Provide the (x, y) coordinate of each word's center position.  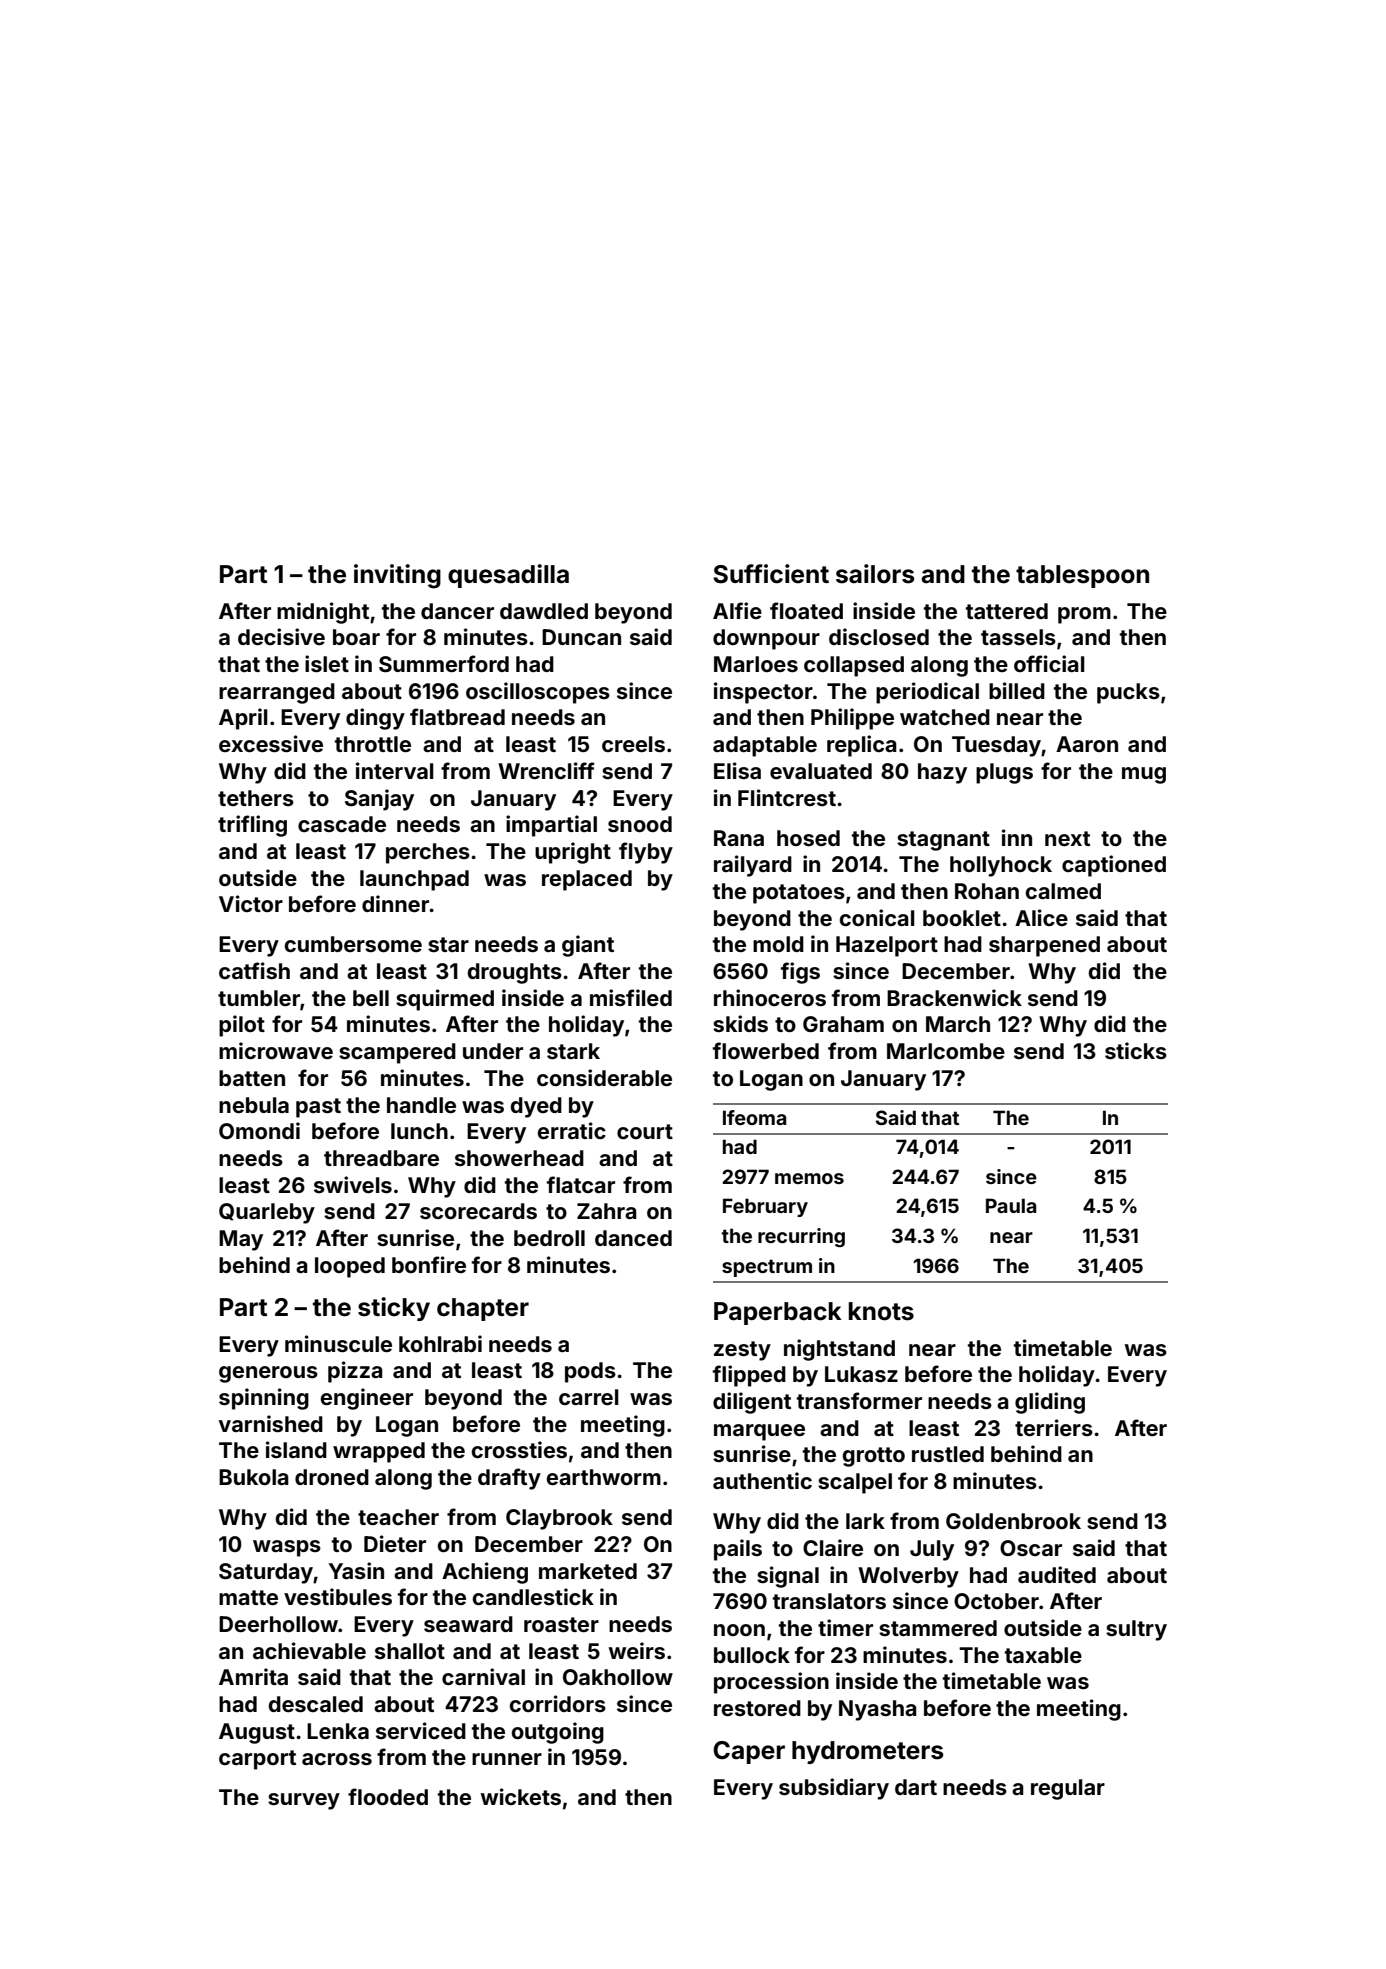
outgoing (558, 1733)
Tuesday (996, 746)
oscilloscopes (538, 693)
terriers (1054, 1427)
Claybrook (559, 1519)
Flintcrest (787, 797)
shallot (410, 1651)
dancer (457, 611)
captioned (1114, 866)
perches (428, 853)
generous (268, 1374)
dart (916, 1787)
